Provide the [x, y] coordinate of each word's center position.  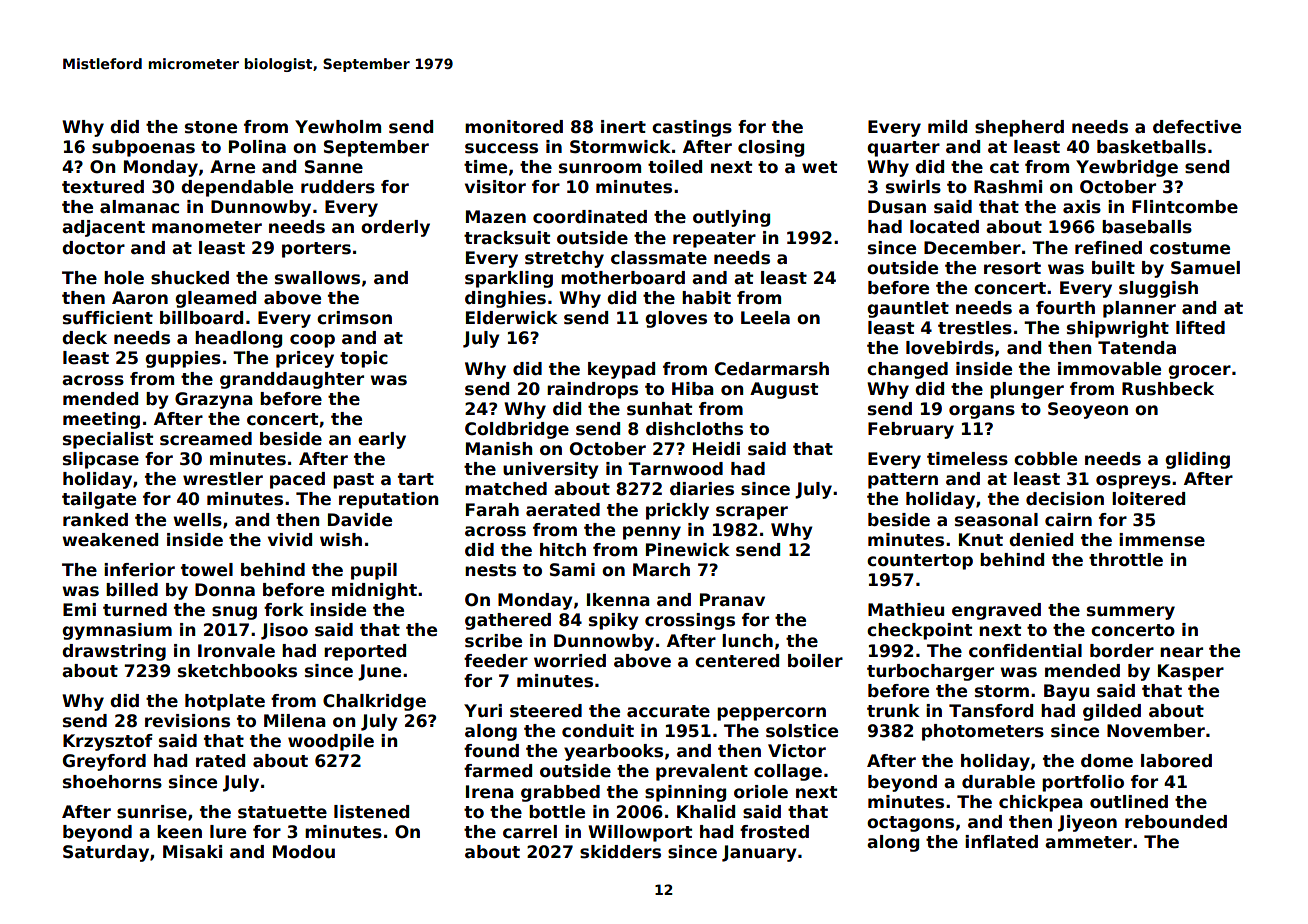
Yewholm [338, 127]
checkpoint [919, 631]
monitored [514, 127]
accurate [668, 711]
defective [1197, 127]
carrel [530, 832]
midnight [374, 591]
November [1156, 731]
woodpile [331, 742]
